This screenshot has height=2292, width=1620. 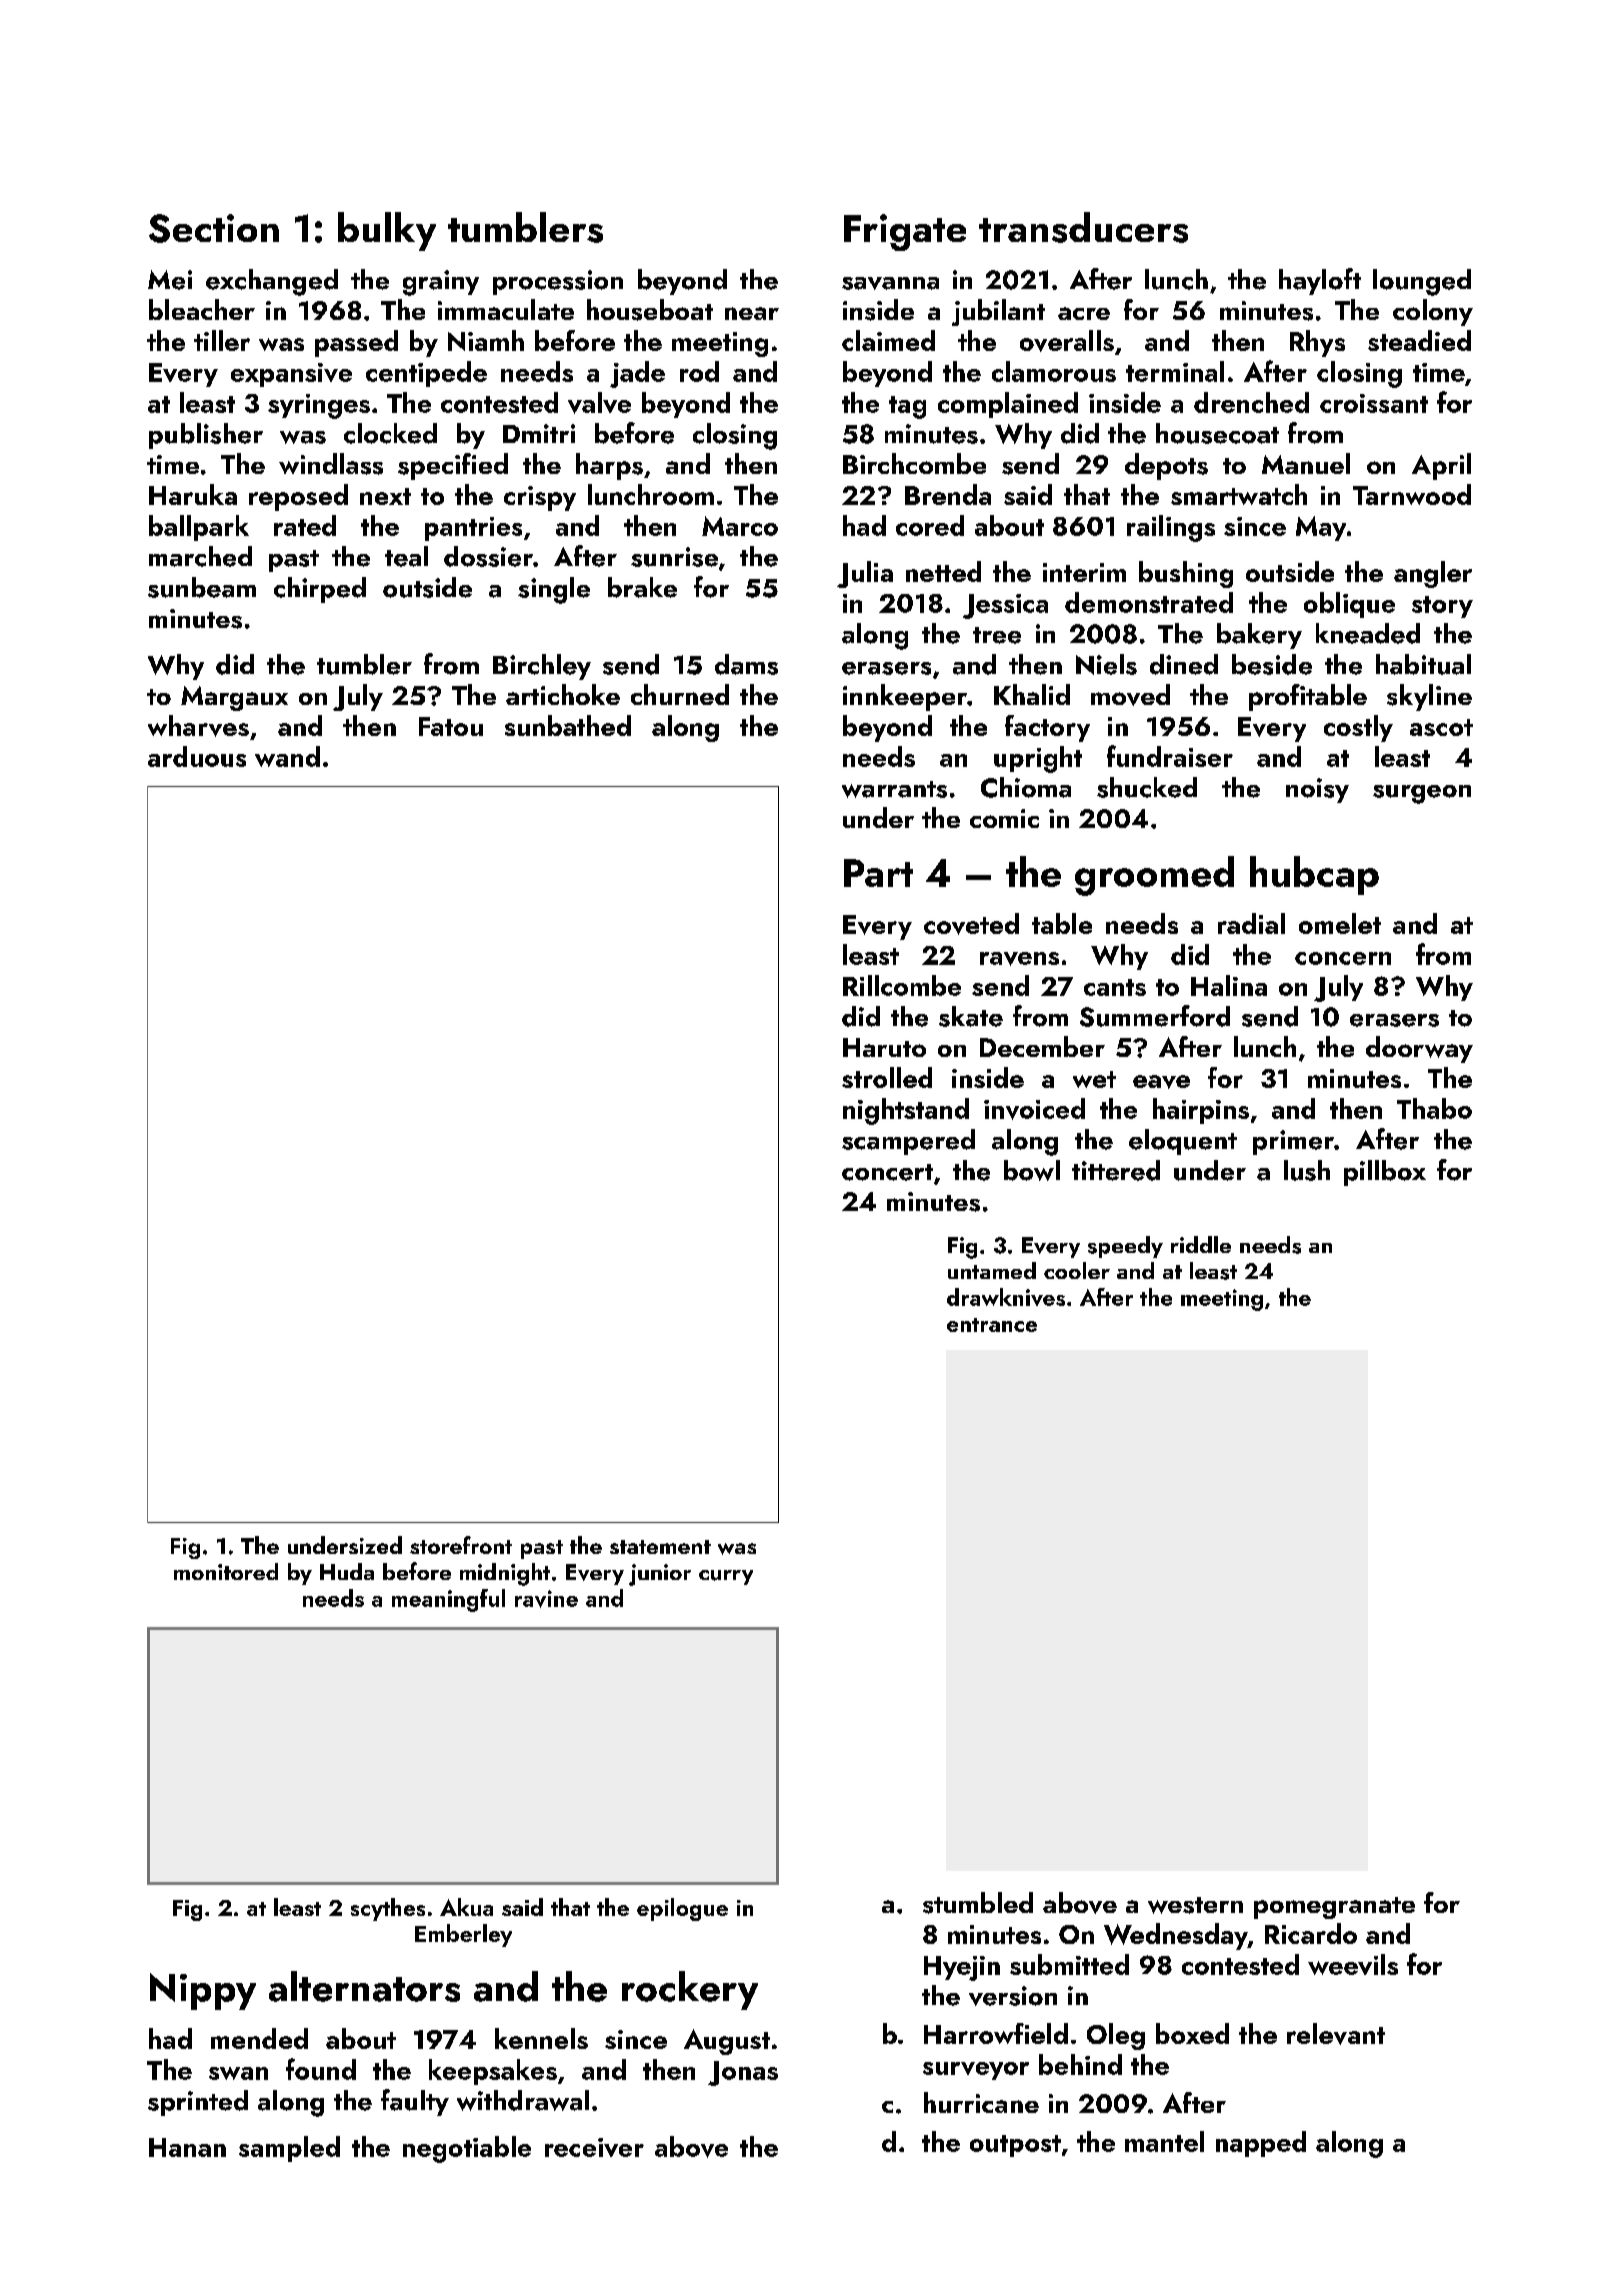 What do you see at coordinates (558, 282) in the screenshot?
I see `procession` at bounding box center [558, 282].
